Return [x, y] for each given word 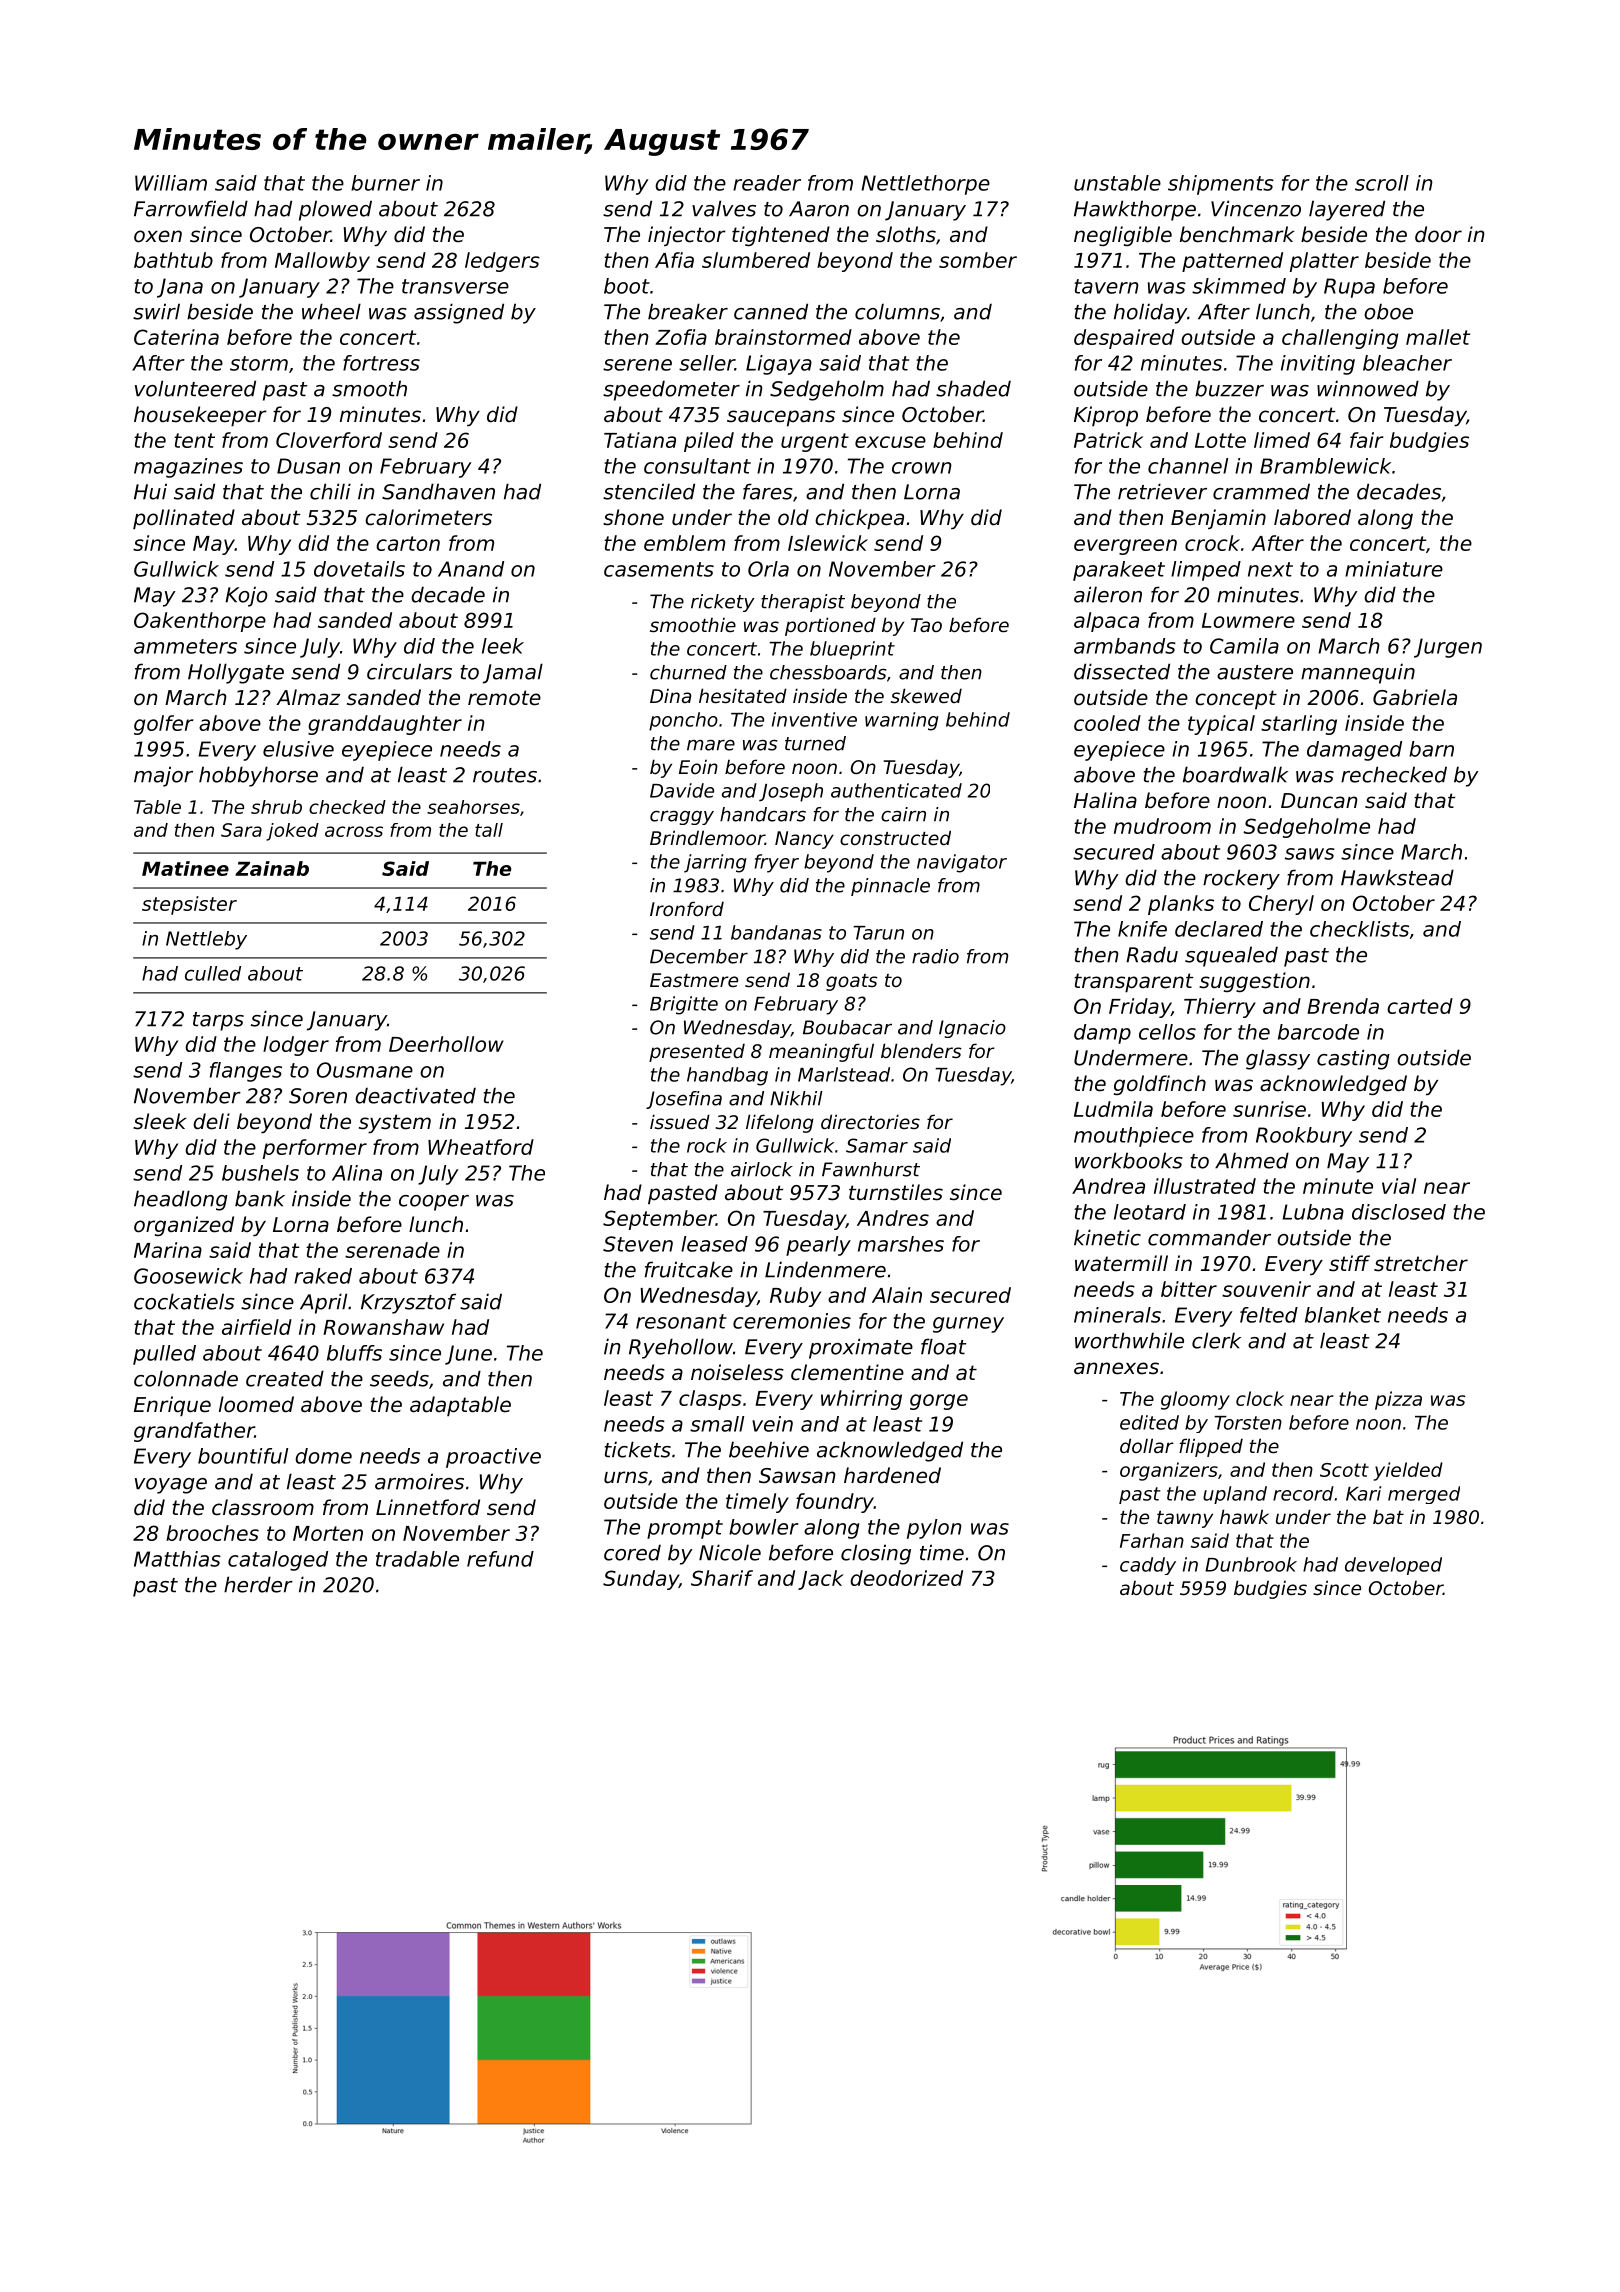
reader [767, 183]
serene [637, 365]
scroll [1382, 183]
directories [870, 1121]
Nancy [804, 840]
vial [1399, 1186]
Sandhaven [438, 491]
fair [1366, 440]
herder [258, 1584]
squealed [1231, 956]
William [171, 183]
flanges [246, 1072]
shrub [276, 807]
